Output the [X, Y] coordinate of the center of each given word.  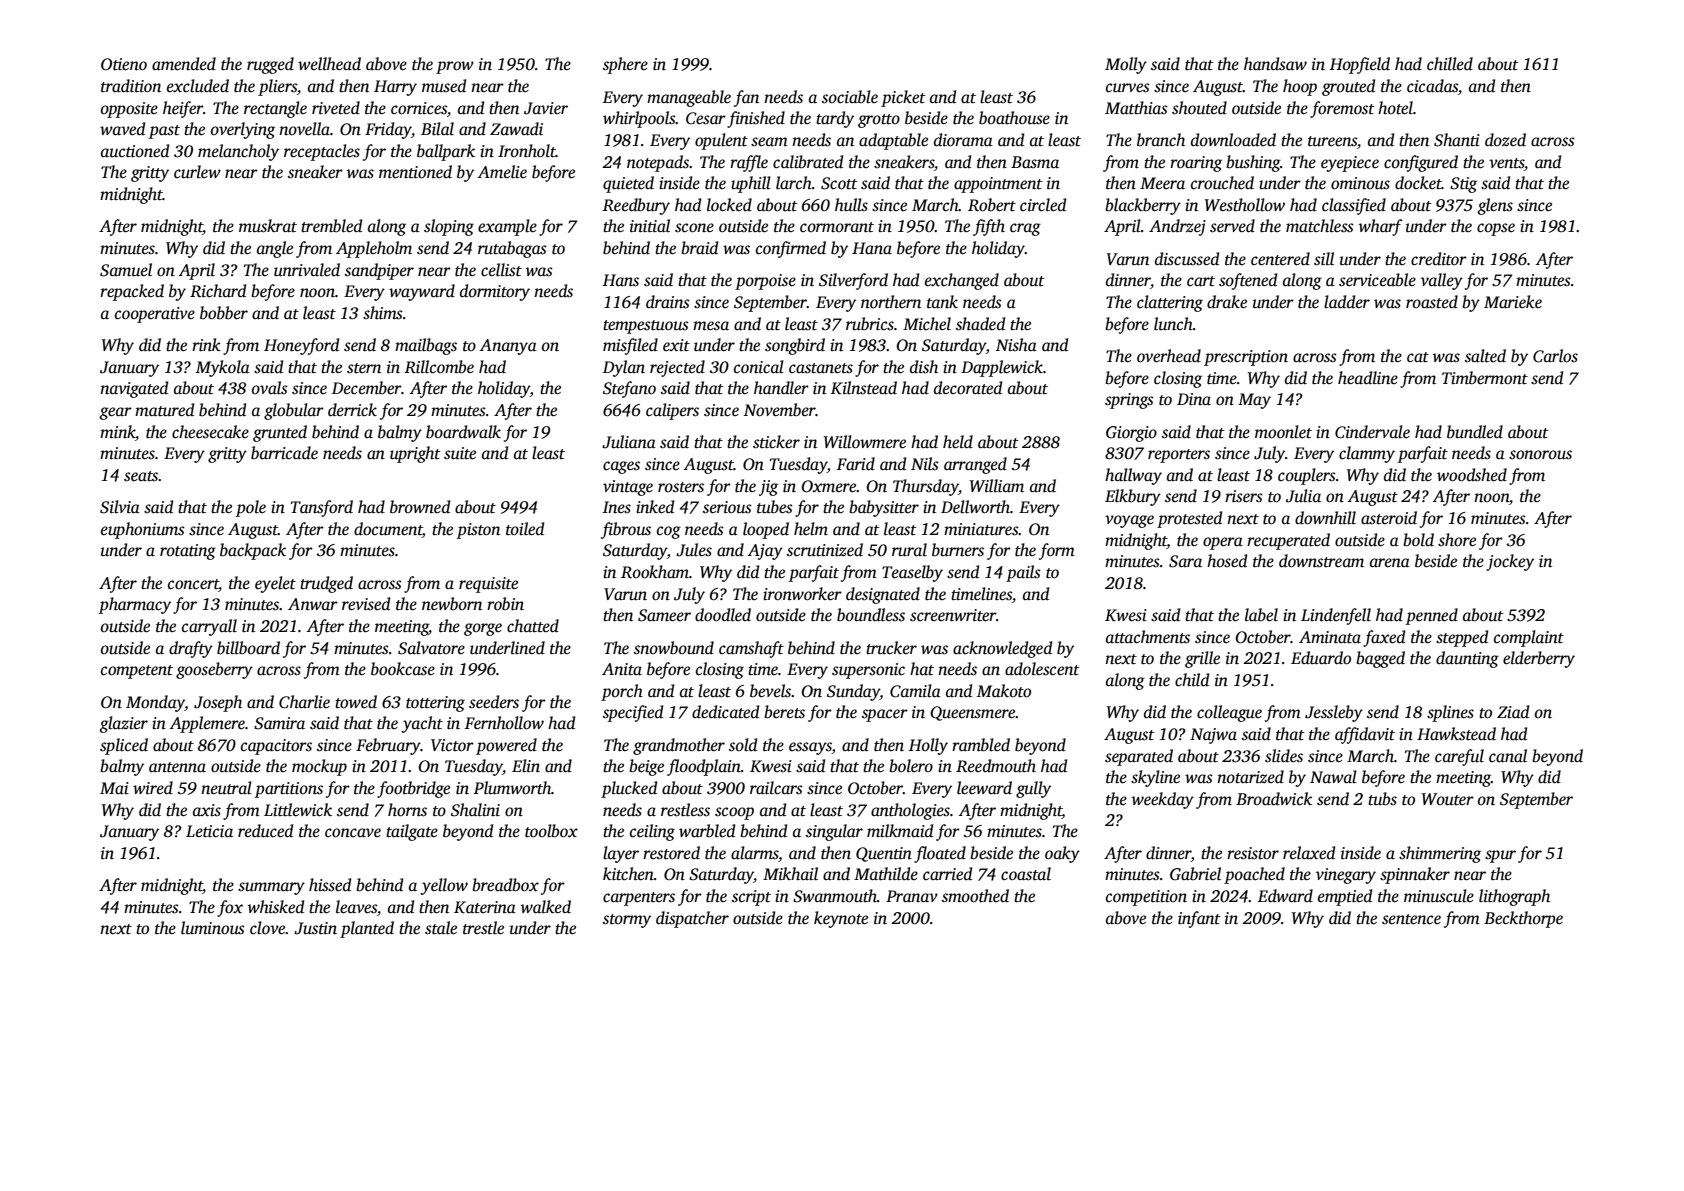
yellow [444, 886]
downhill [1325, 518]
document [388, 530]
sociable [850, 97]
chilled [1450, 64]
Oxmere [829, 486]
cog [669, 532]
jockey [1510, 562]
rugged [270, 65]
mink [117, 431]
